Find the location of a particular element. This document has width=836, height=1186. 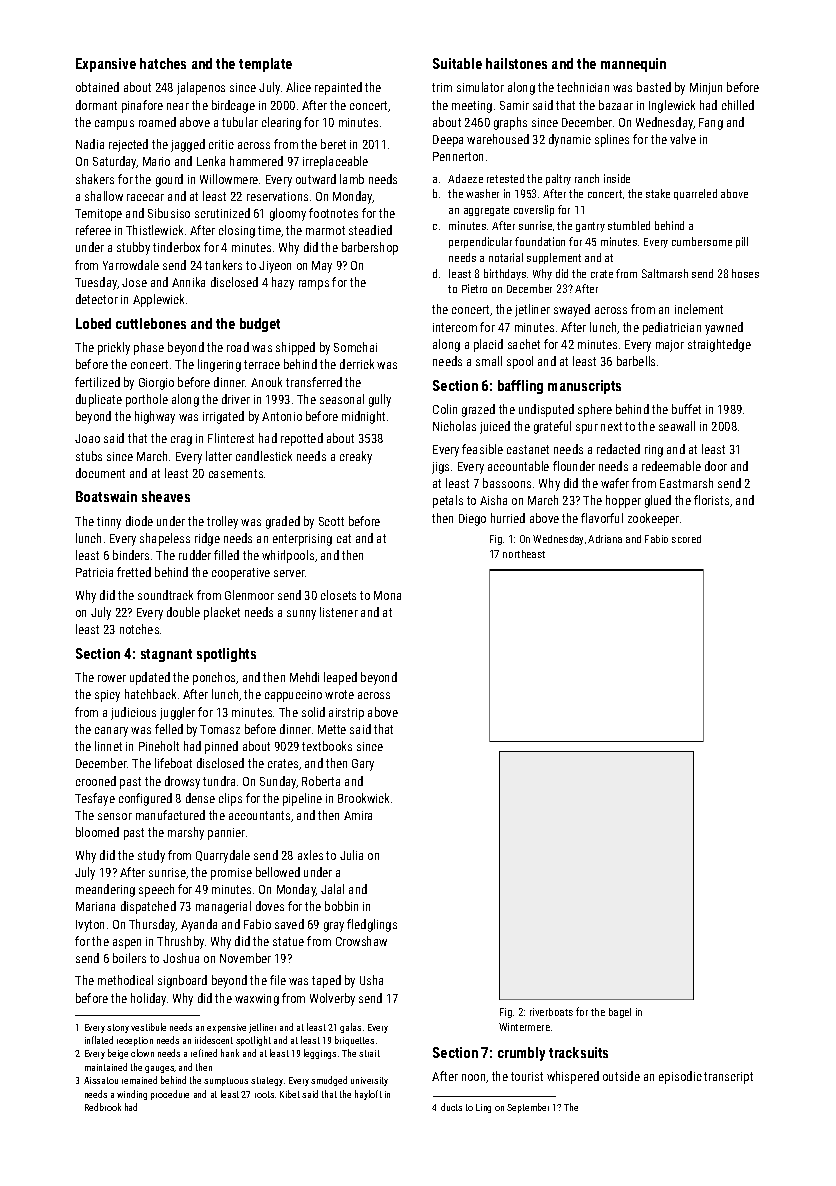

closets is located at coordinates (338, 595).
